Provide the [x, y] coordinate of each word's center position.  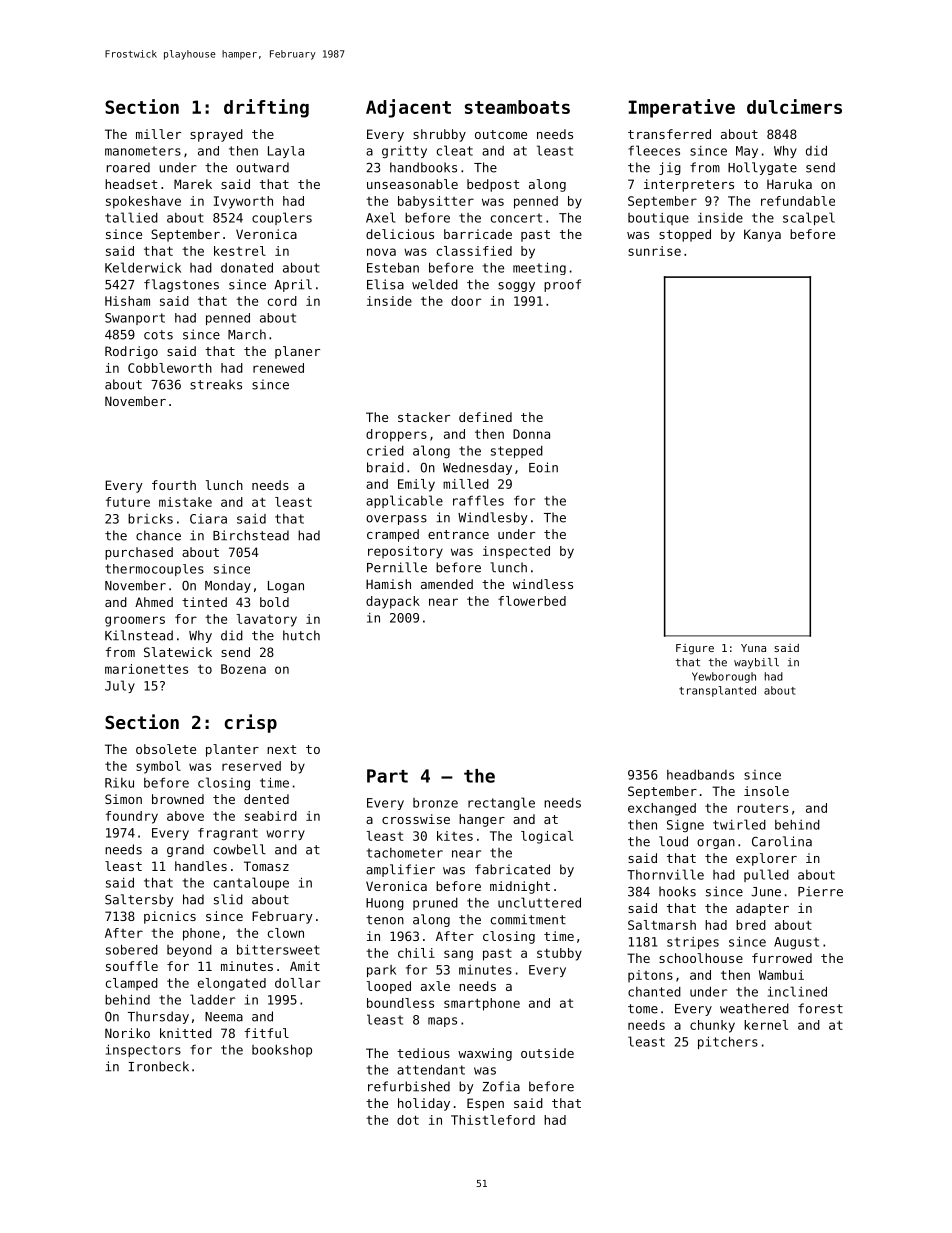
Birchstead [251, 535]
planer [297, 352]
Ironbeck [159, 1066]
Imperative [682, 108]
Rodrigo [131, 352]
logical [547, 837]
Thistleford [493, 1120]
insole [766, 791]
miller [158, 134]
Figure [695, 649]
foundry [132, 817]
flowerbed [532, 601]
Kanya [762, 235]
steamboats [517, 107]
